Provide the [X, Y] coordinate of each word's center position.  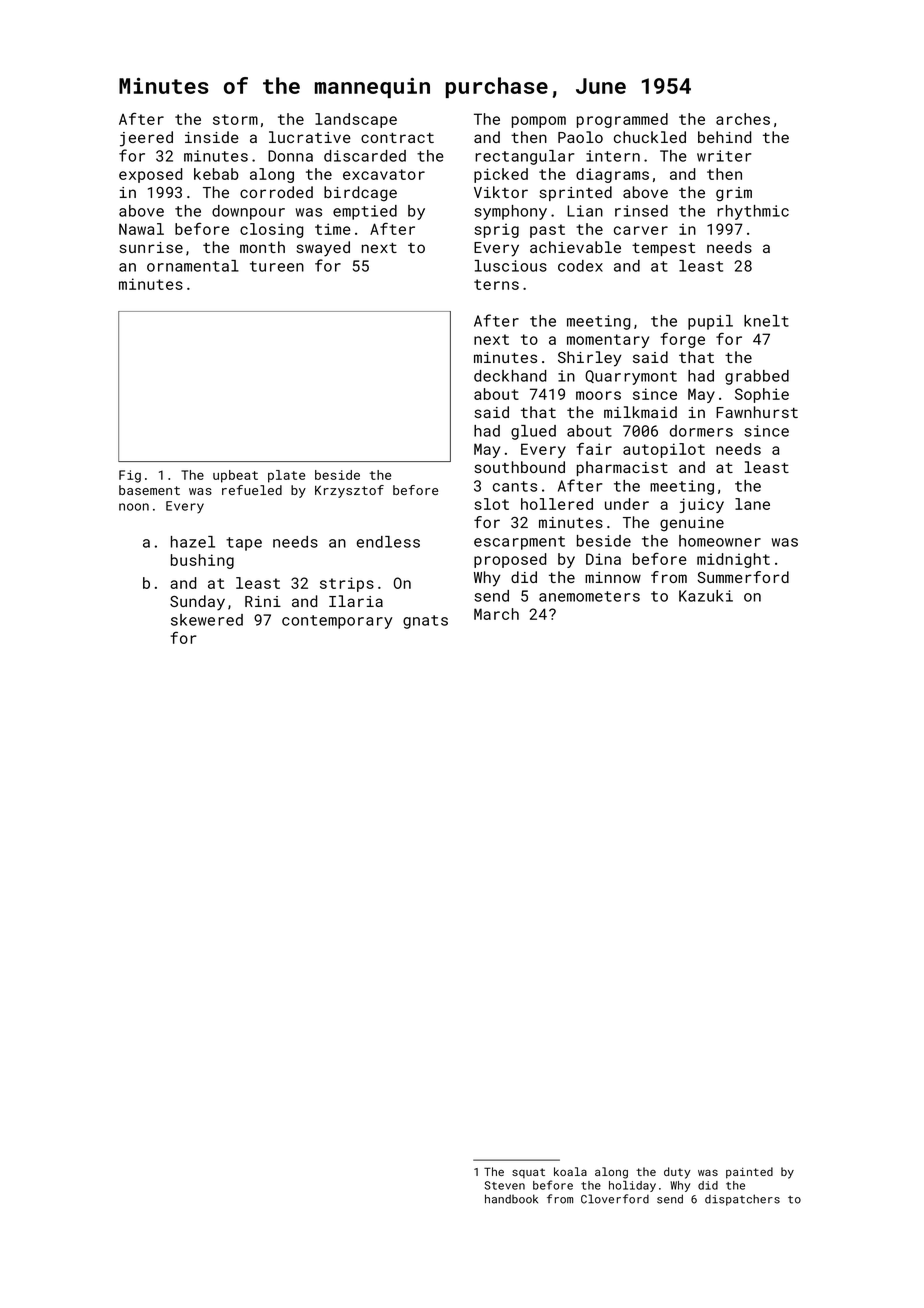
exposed [150, 175]
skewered [207, 620]
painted [749, 1173]
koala [570, 1171]
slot [491, 504]
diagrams [612, 175]
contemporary [337, 622]
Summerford [743, 577]
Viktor [501, 192]
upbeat [235, 476]
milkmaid [640, 412]
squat [528, 1173]
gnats [425, 622]
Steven [504, 1185]
